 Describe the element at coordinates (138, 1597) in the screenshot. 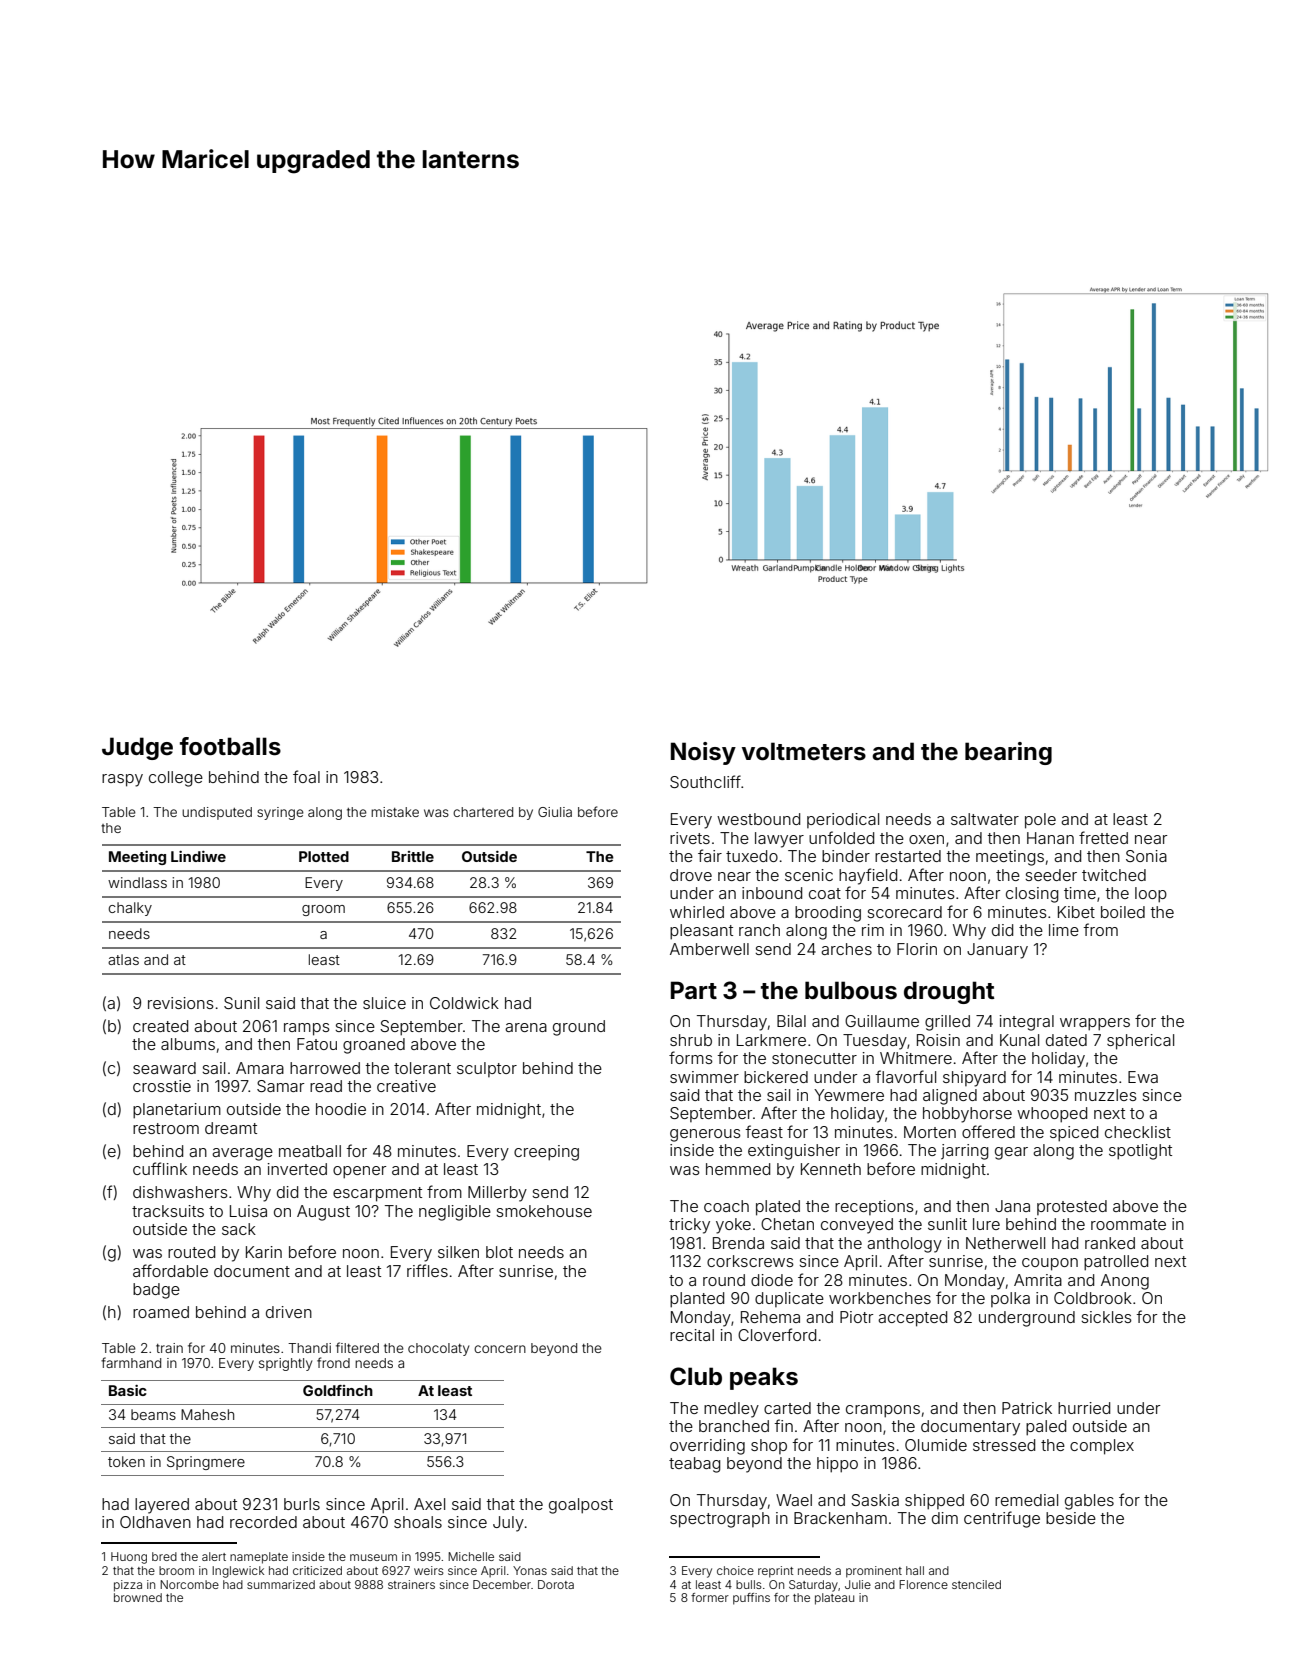

I see `browned` at that location.
